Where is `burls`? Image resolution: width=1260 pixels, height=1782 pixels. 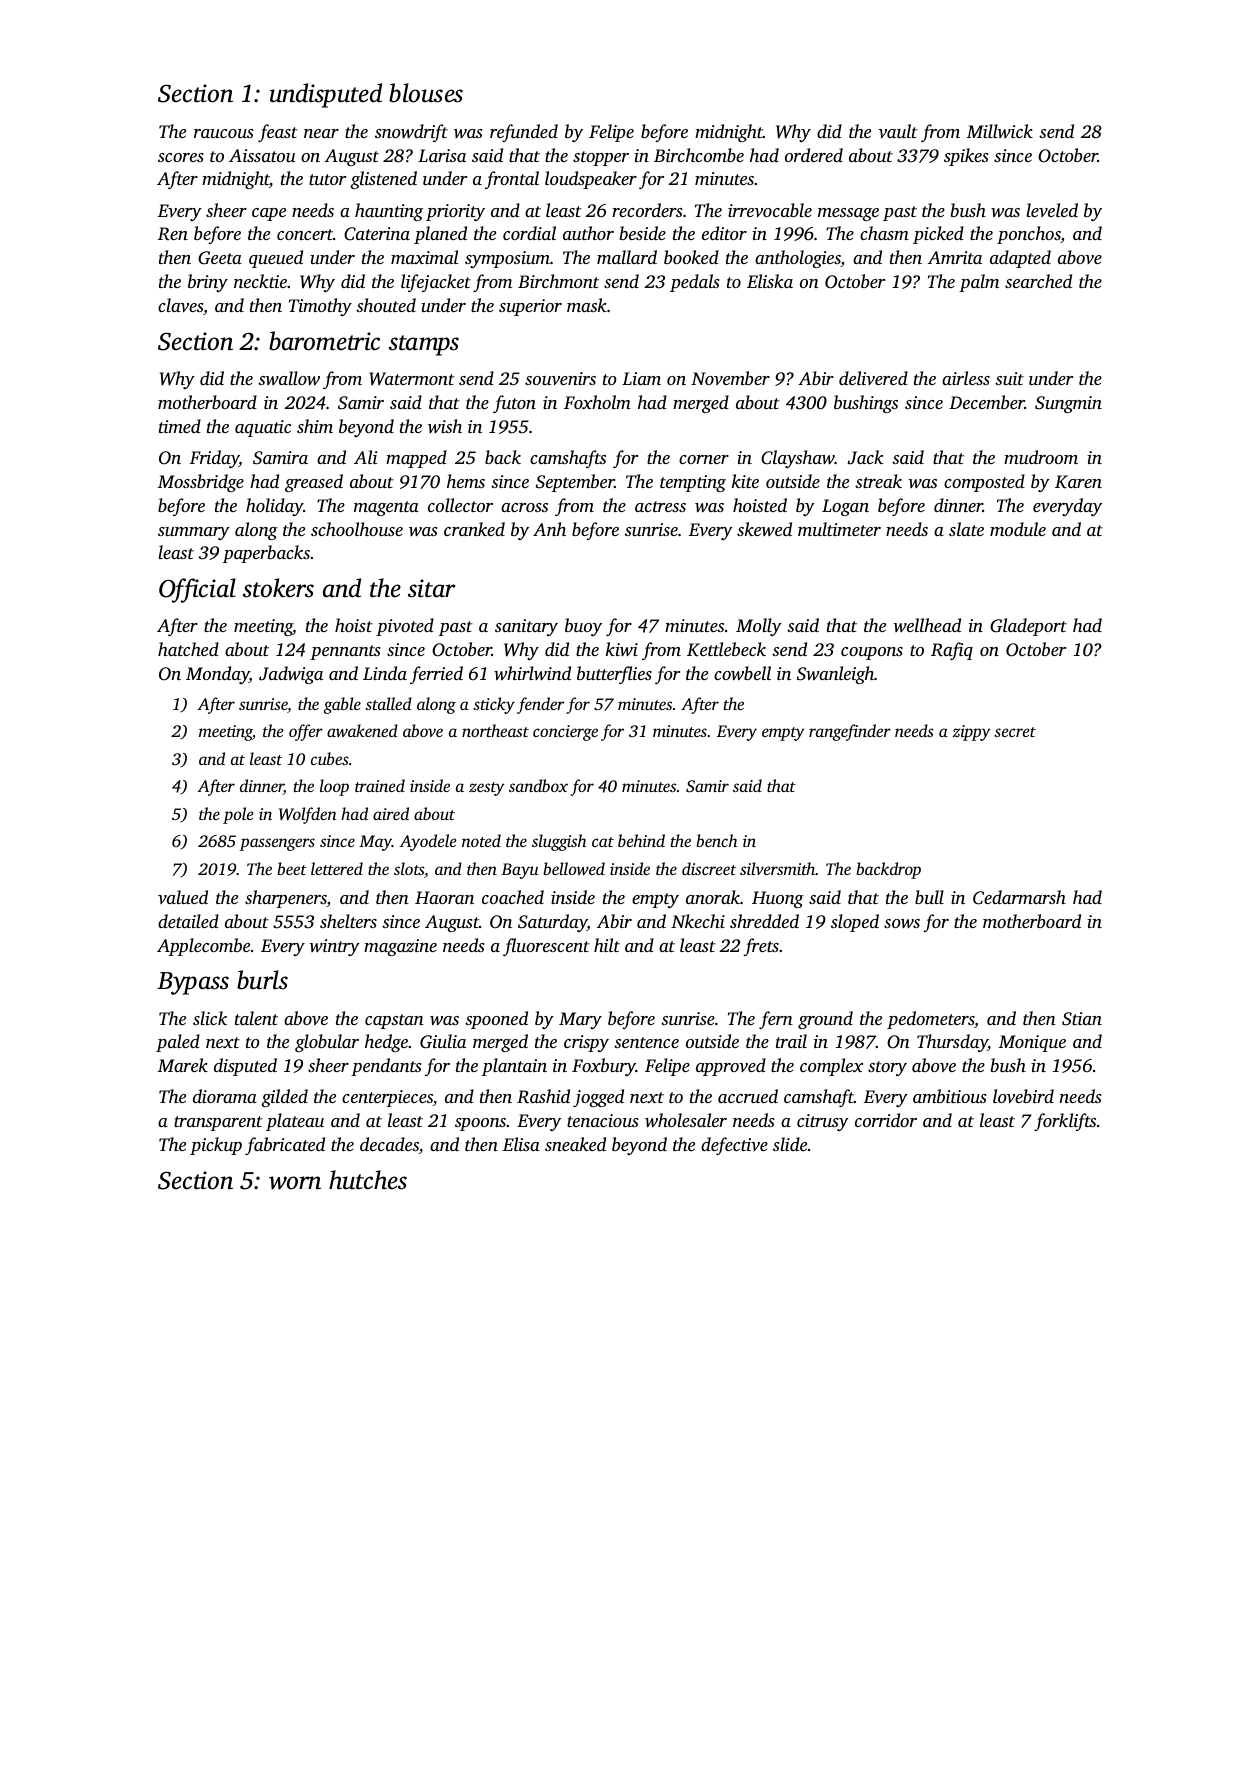
burls is located at coordinates (262, 980).
